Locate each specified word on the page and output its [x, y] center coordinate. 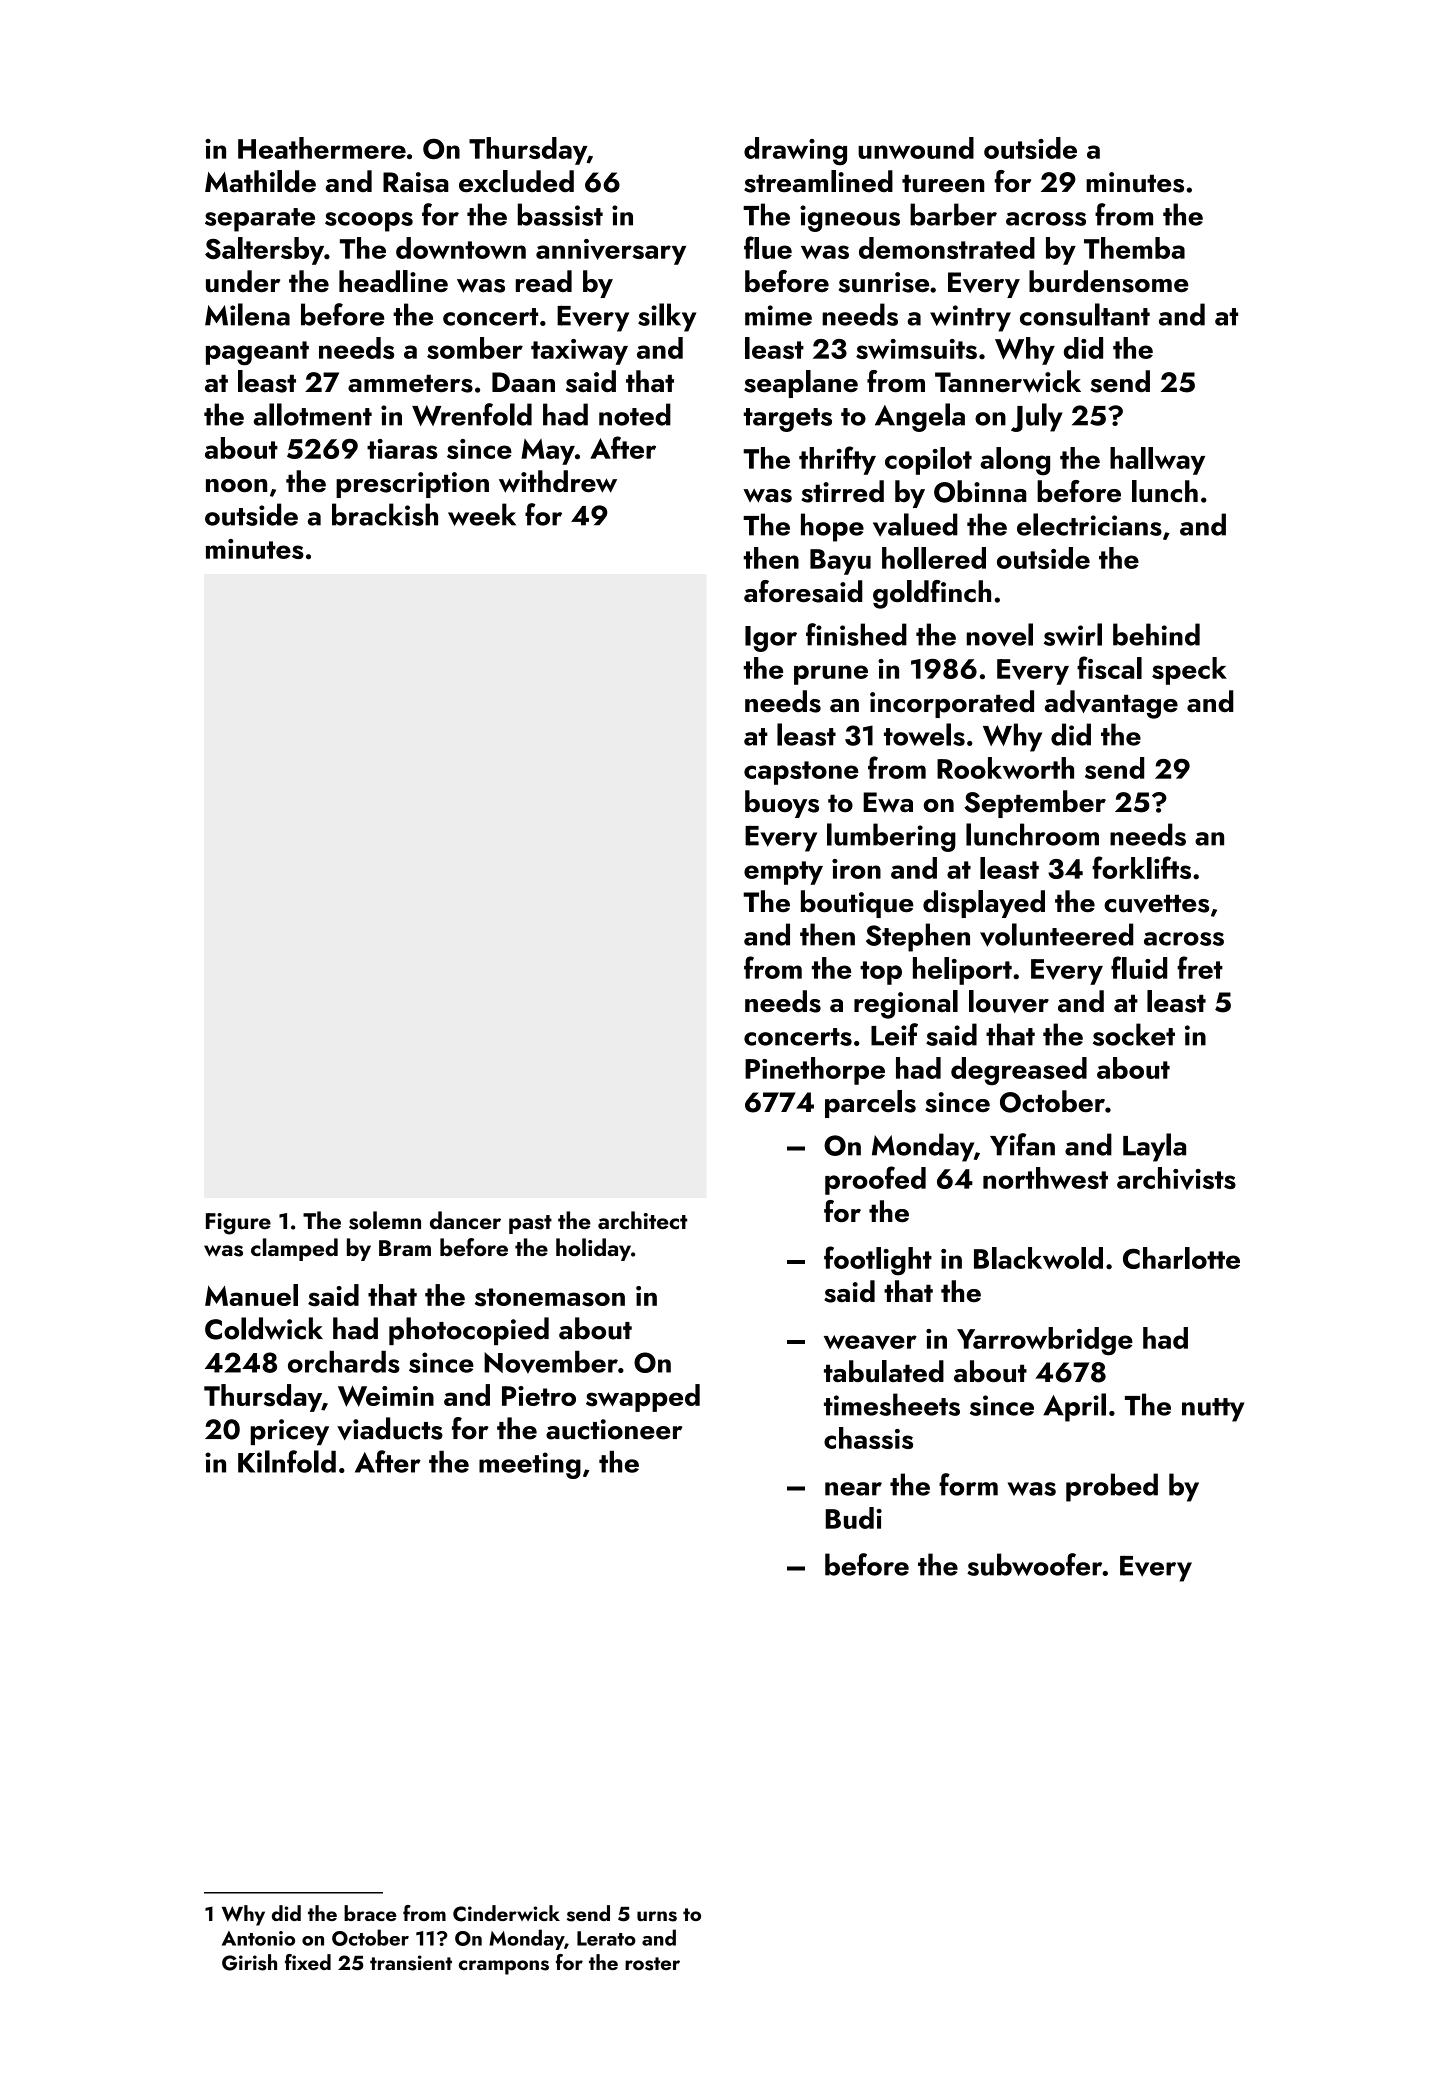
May [548, 452]
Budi [854, 1518]
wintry [970, 318]
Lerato [606, 1938]
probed [1112, 1487]
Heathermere [322, 148]
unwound [916, 148]
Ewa [888, 802]
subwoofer [1035, 1564]
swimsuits [916, 349]
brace [370, 1913]
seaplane [801, 384]
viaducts [390, 1428]
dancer [465, 1220]
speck [1189, 671]
